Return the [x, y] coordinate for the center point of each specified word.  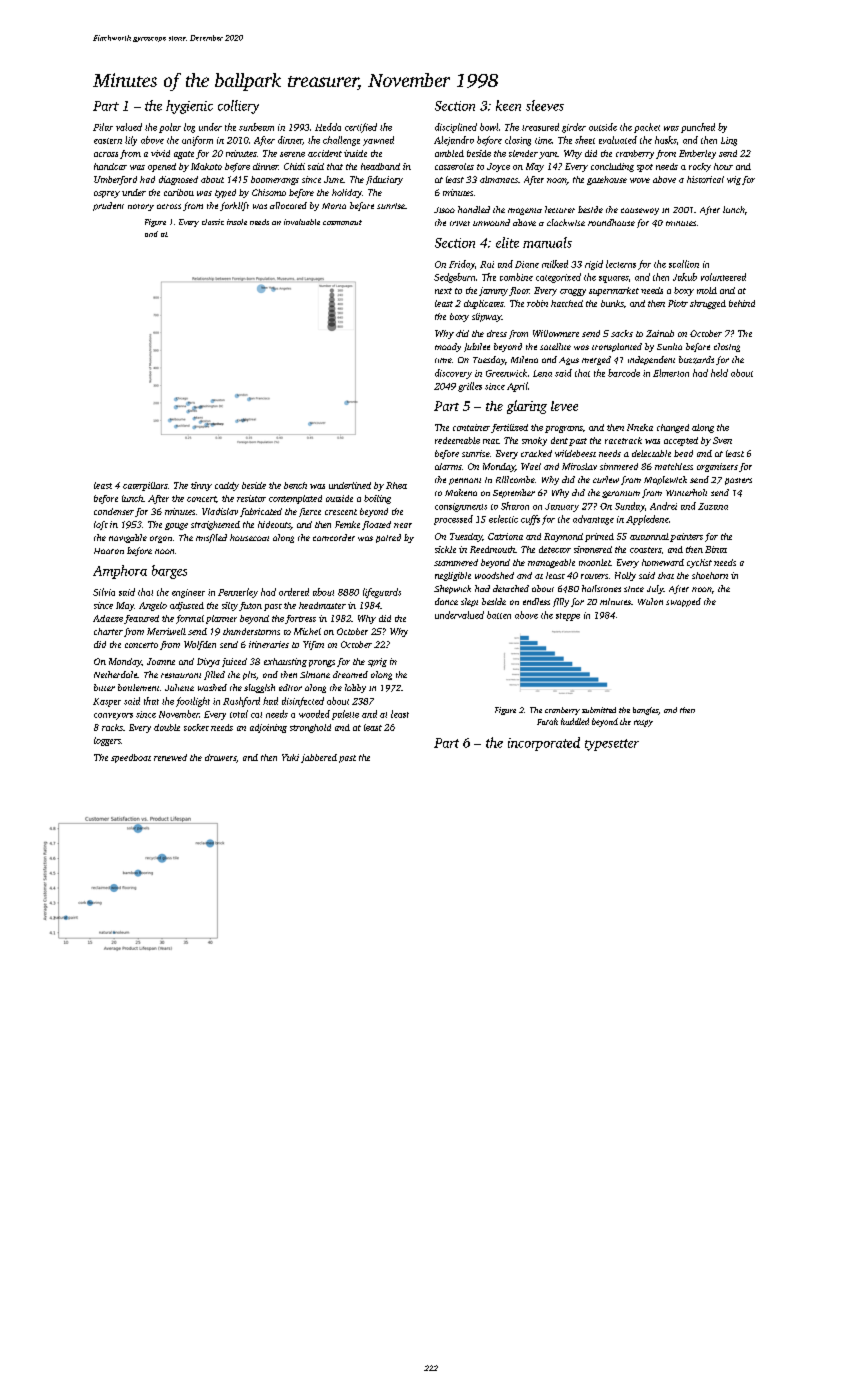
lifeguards [382, 593]
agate [184, 155]
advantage [593, 520]
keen [508, 105]
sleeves [545, 105]
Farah [547, 721]
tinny [201, 486]
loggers [107, 741]
